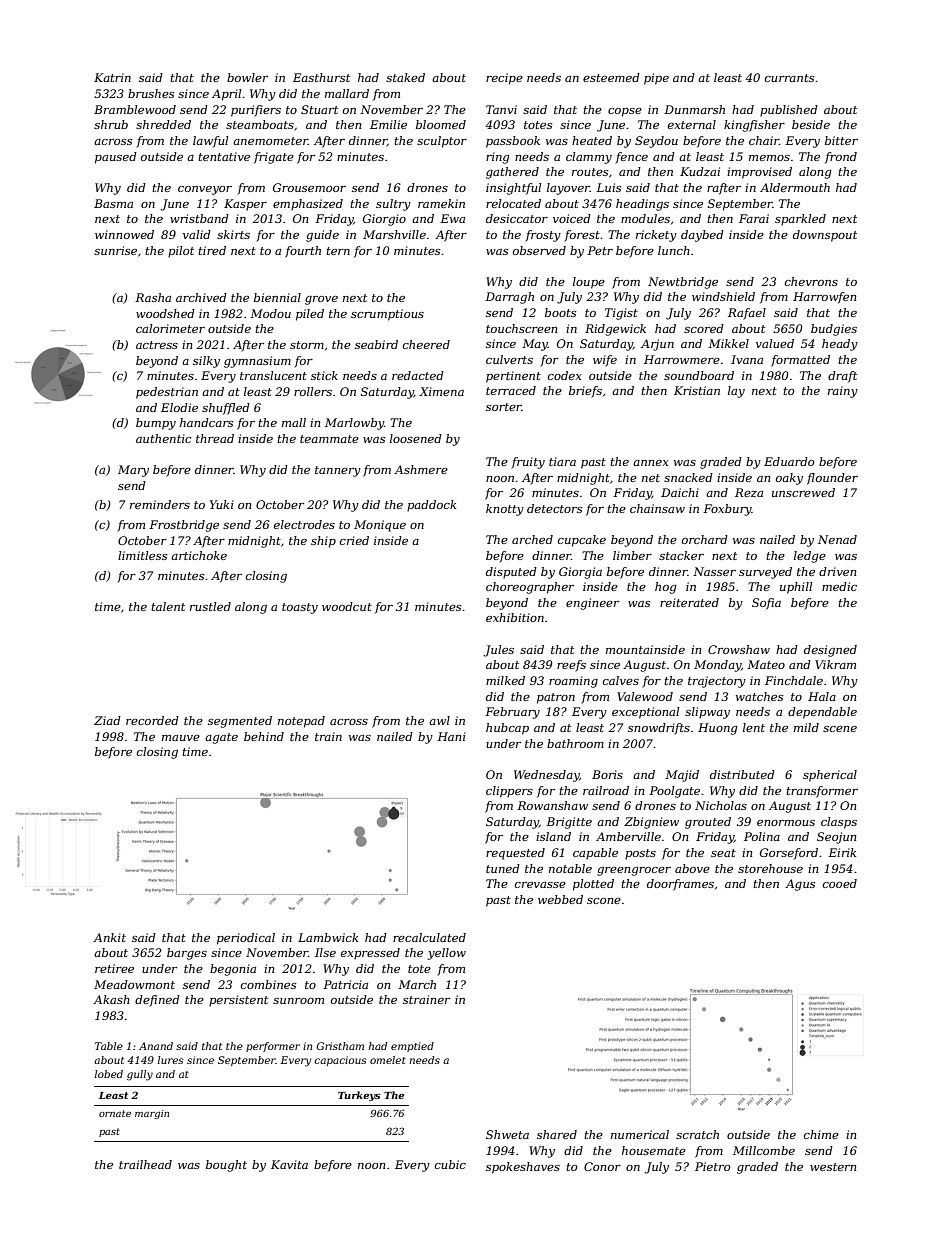 This screenshot has width=952, height=1233. What do you see at coordinates (557, 1134) in the screenshot?
I see `shared` at bounding box center [557, 1134].
